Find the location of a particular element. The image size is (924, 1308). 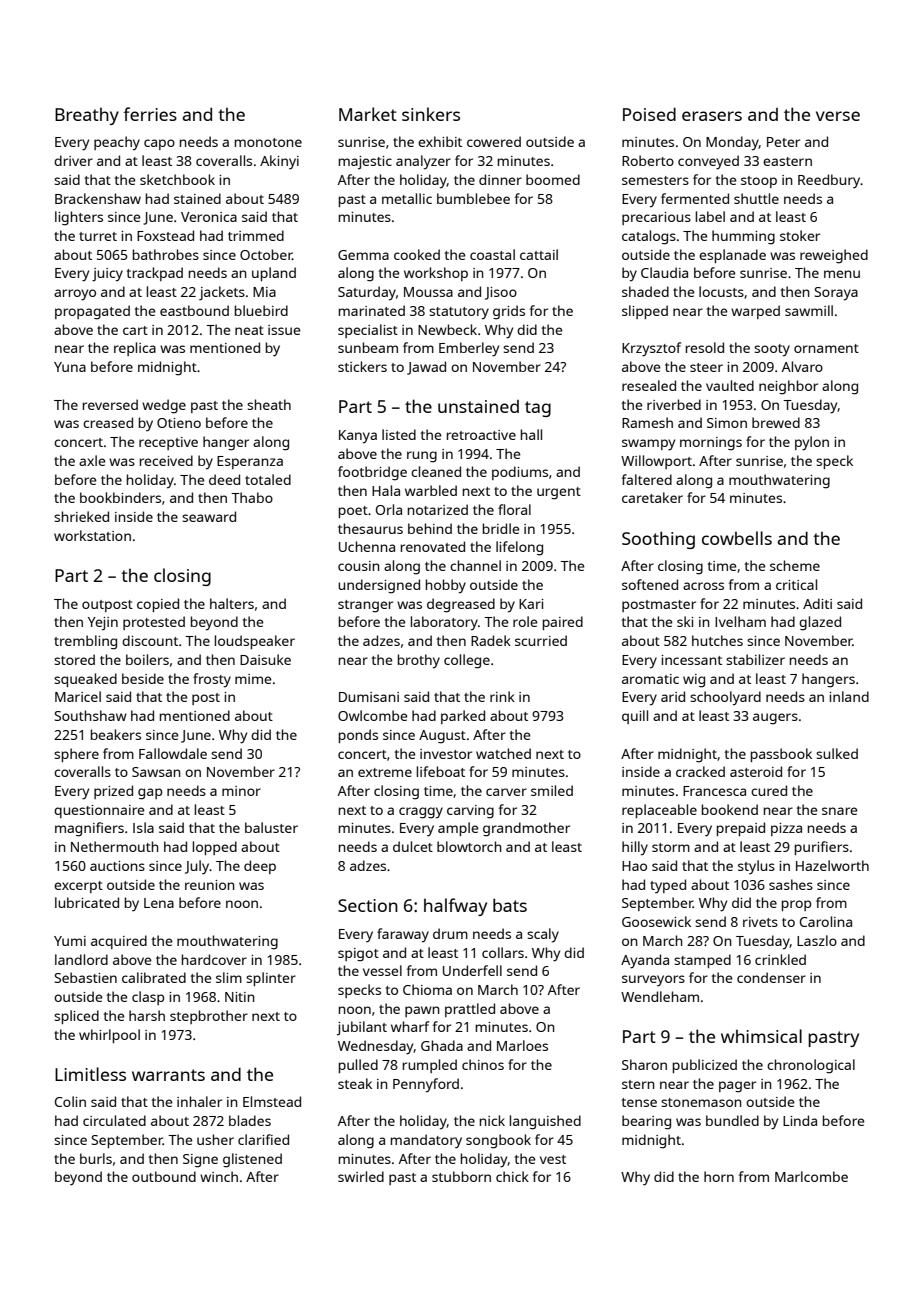

sinkers is located at coordinates (431, 114).
